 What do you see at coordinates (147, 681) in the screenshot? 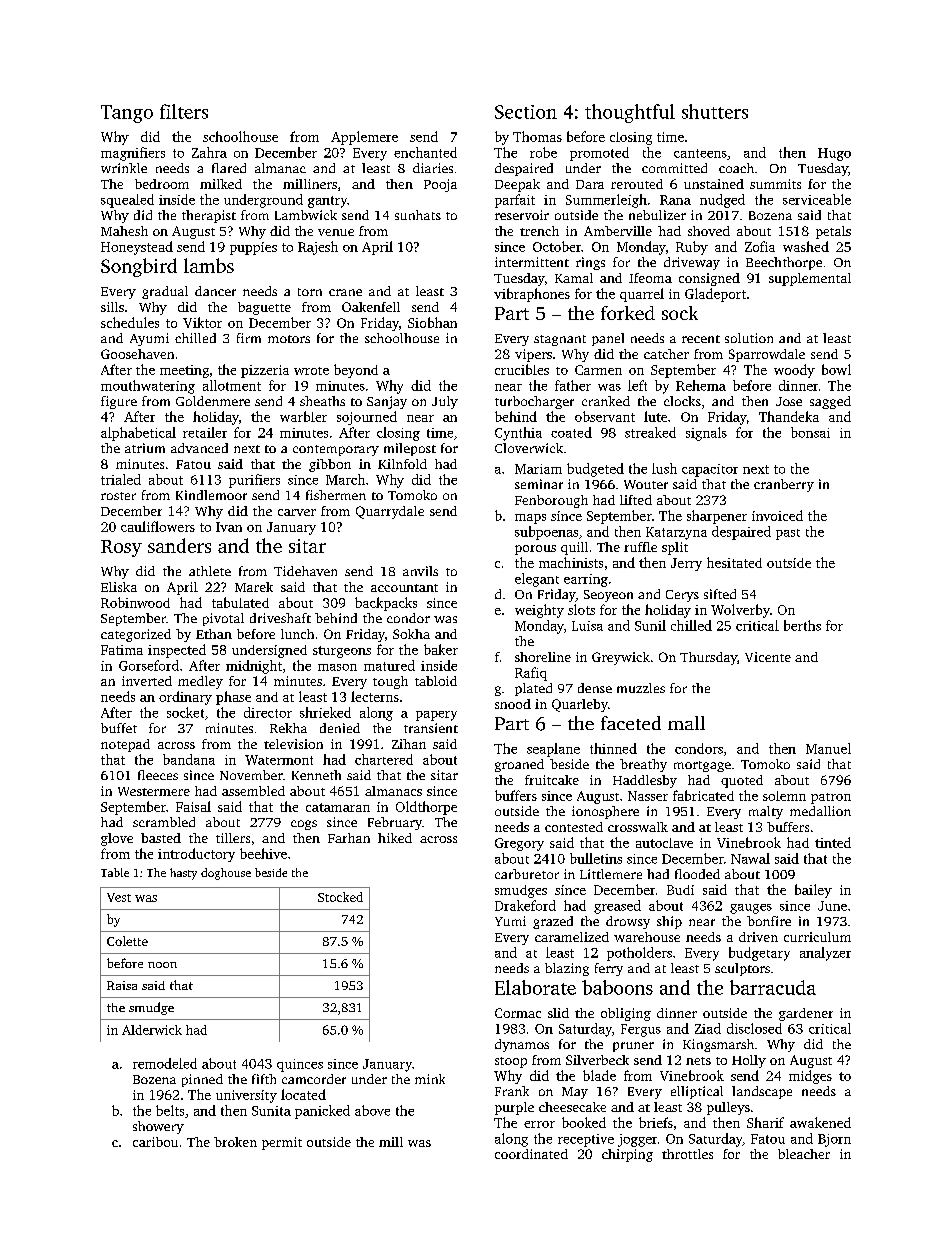
I see `inverted` at bounding box center [147, 681].
